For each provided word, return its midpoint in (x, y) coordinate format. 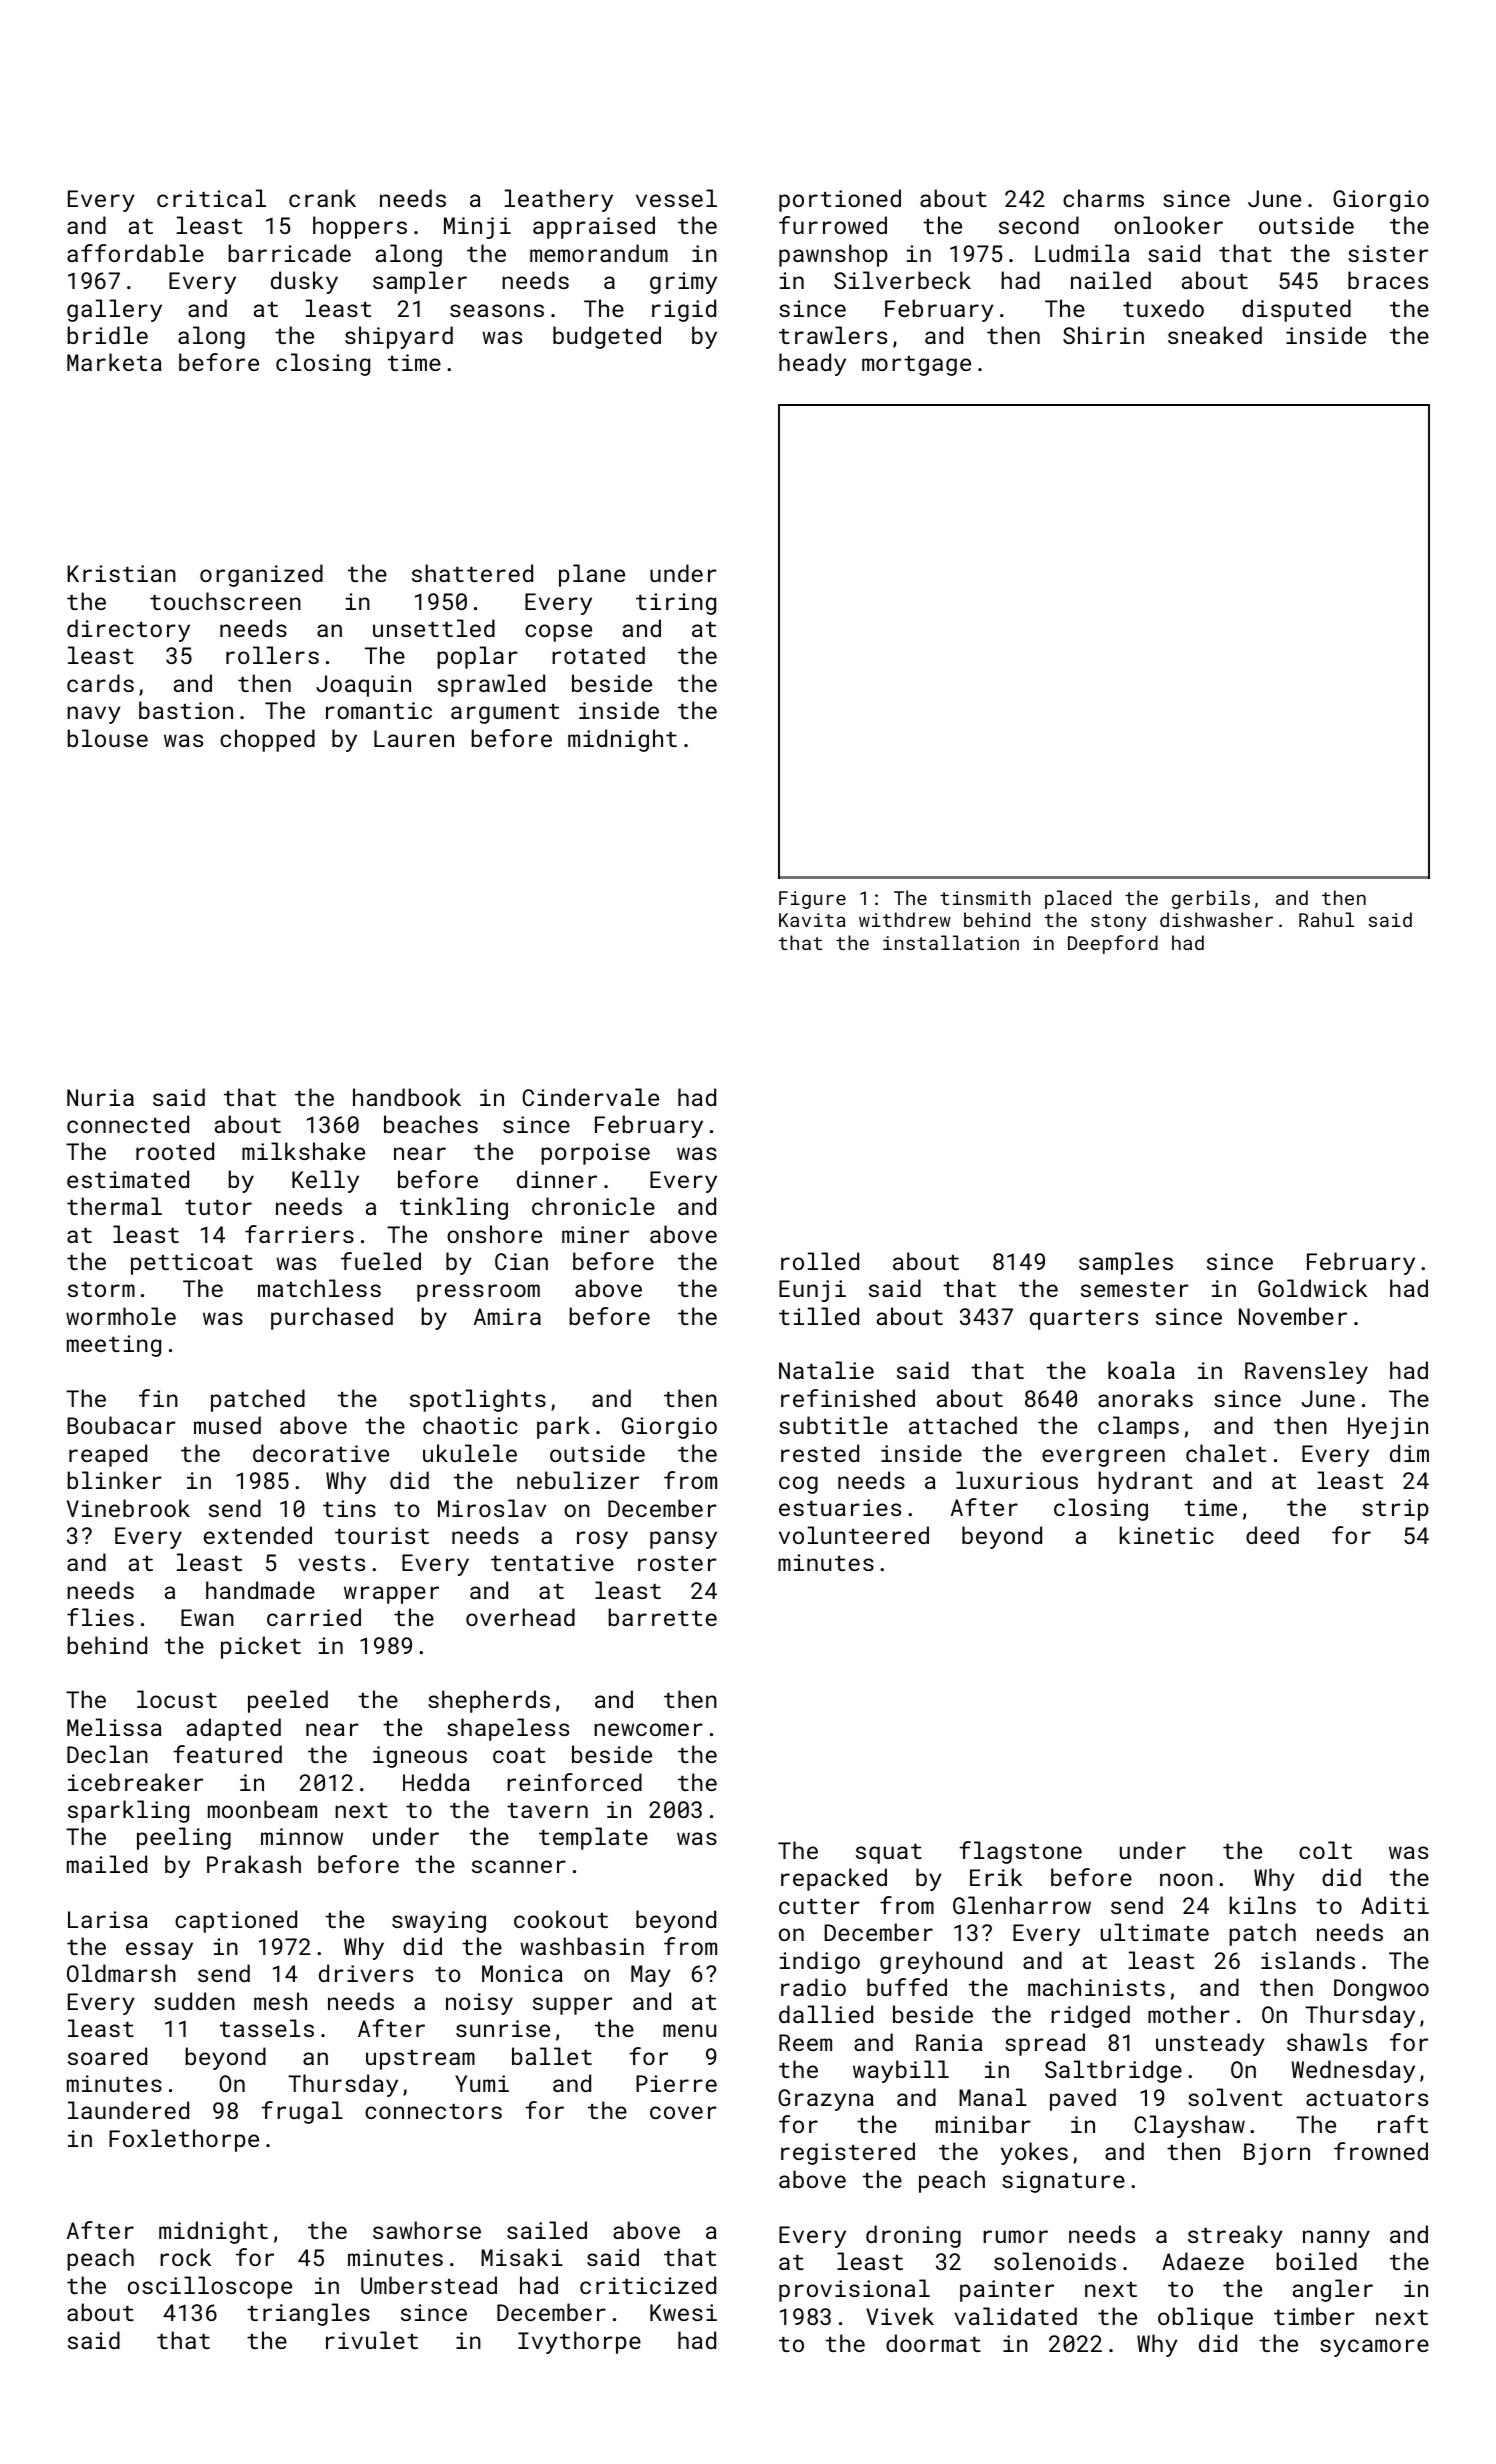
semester (1135, 1289)
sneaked (1215, 335)
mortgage (916, 366)
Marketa (114, 362)
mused (227, 1425)
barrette (662, 1617)
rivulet (372, 2340)
